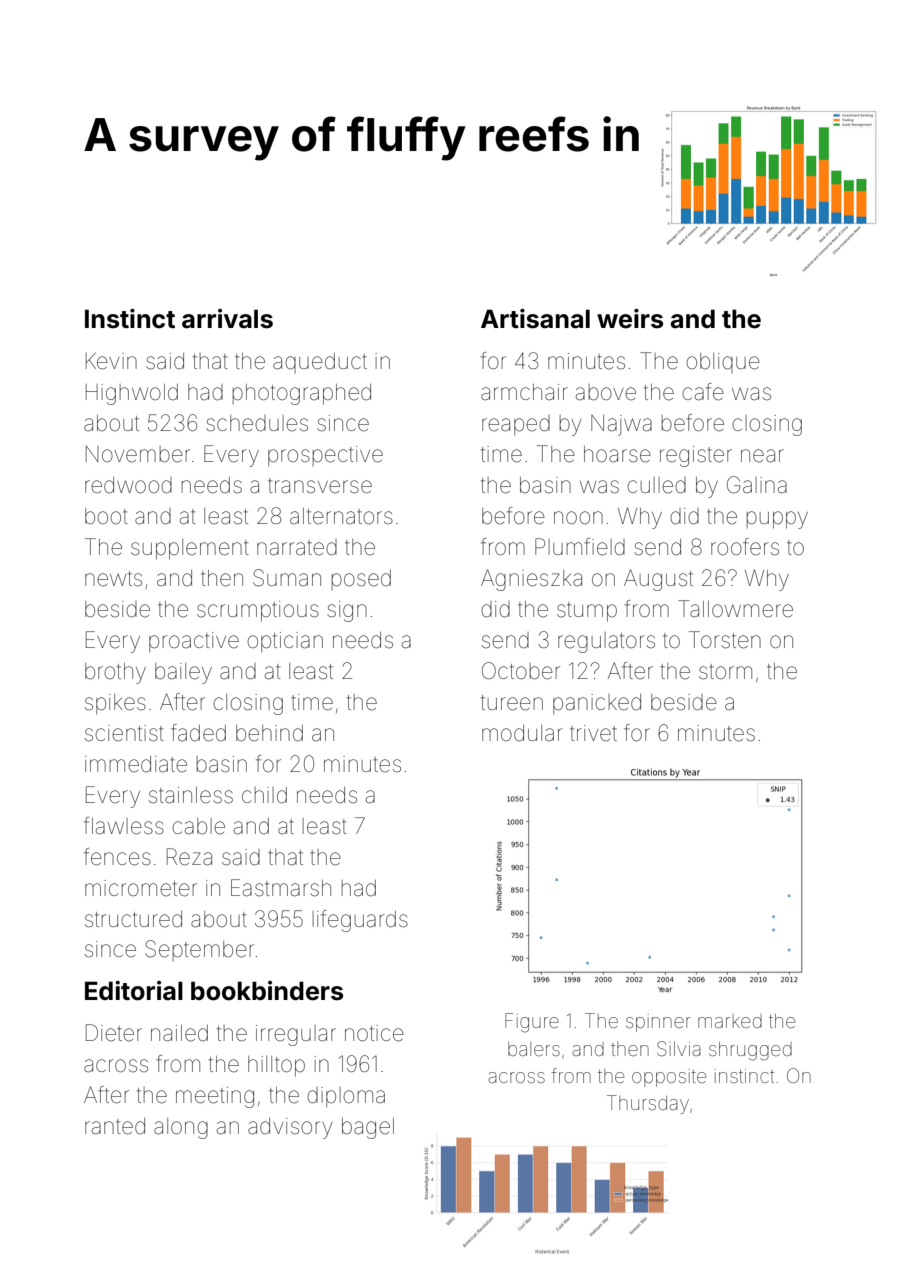 Image resolution: width=903 pixels, height=1281 pixels. What do you see at coordinates (750, 1051) in the page?
I see `shrugged` at bounding box center [750, 1051].
